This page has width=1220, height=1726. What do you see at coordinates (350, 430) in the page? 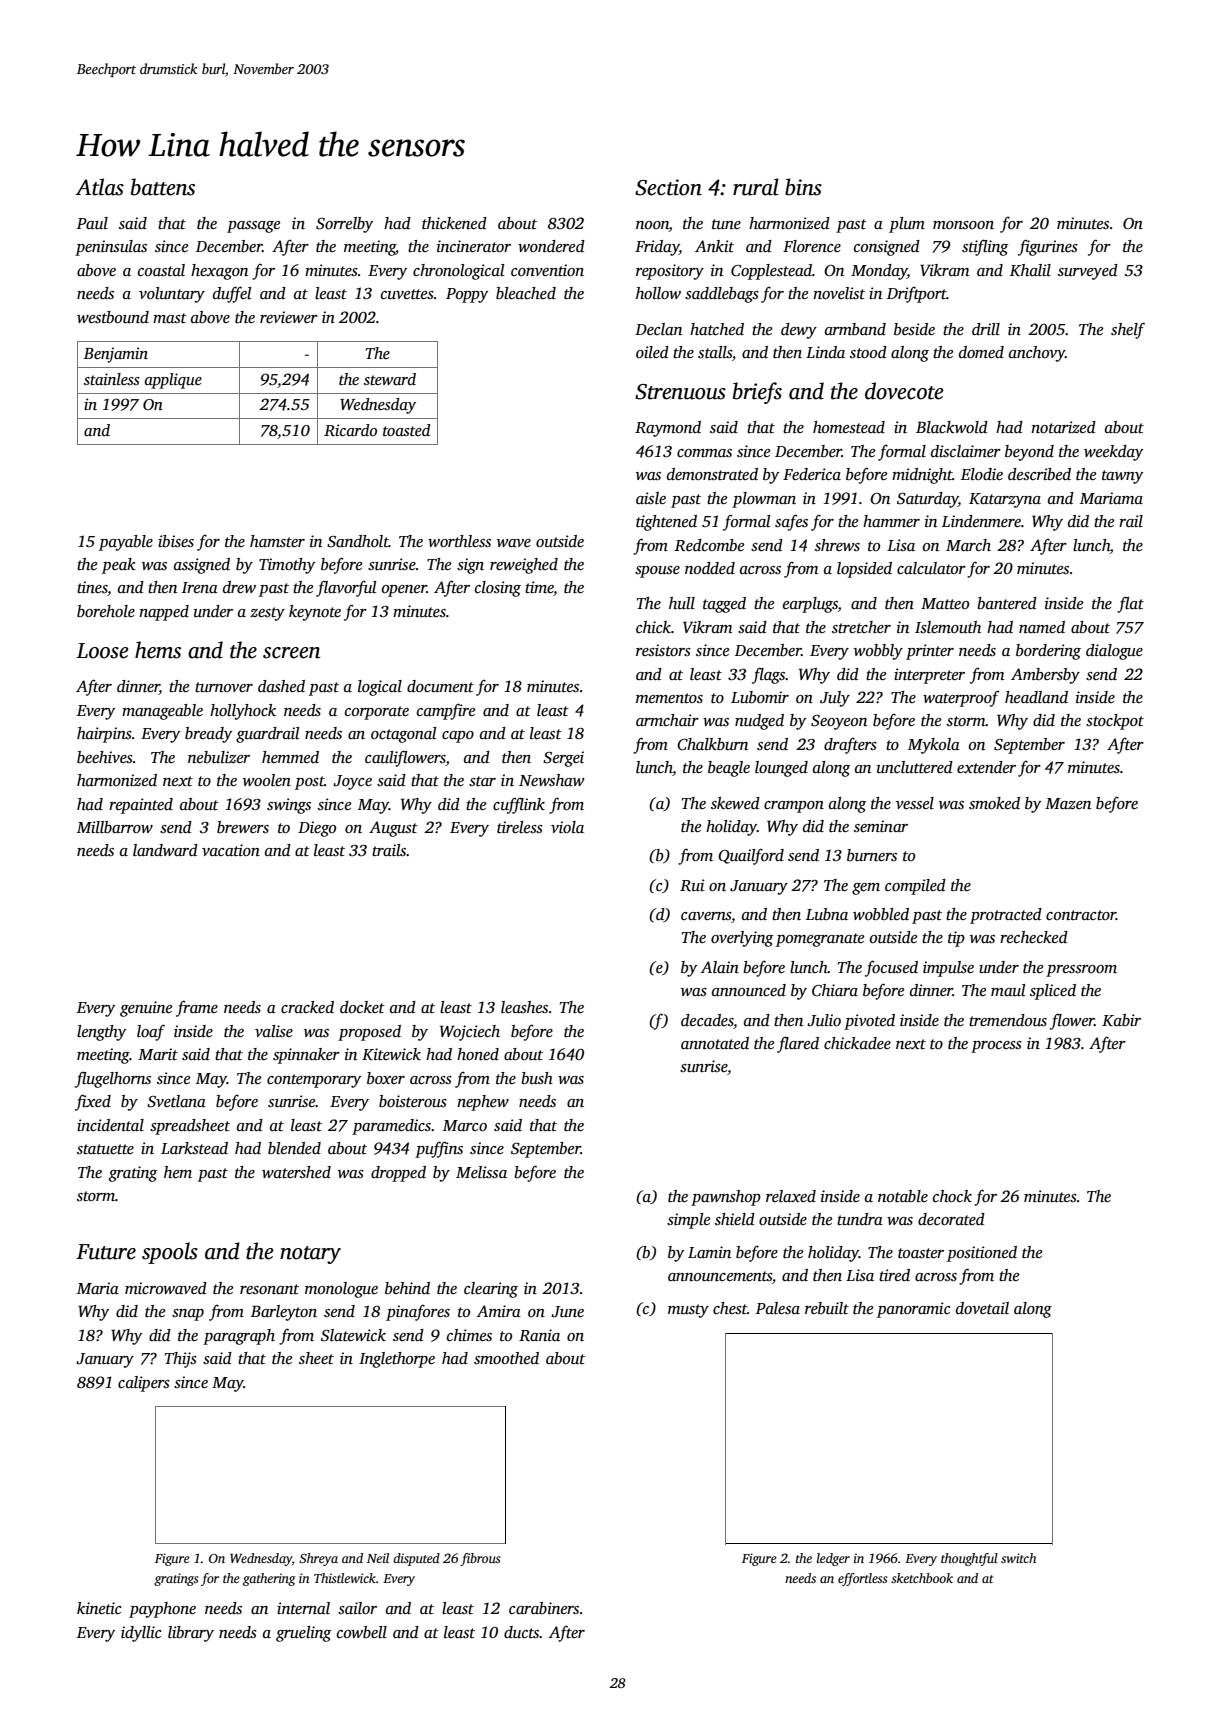
I see `Ricardo` at bounding box center [350, 430].
